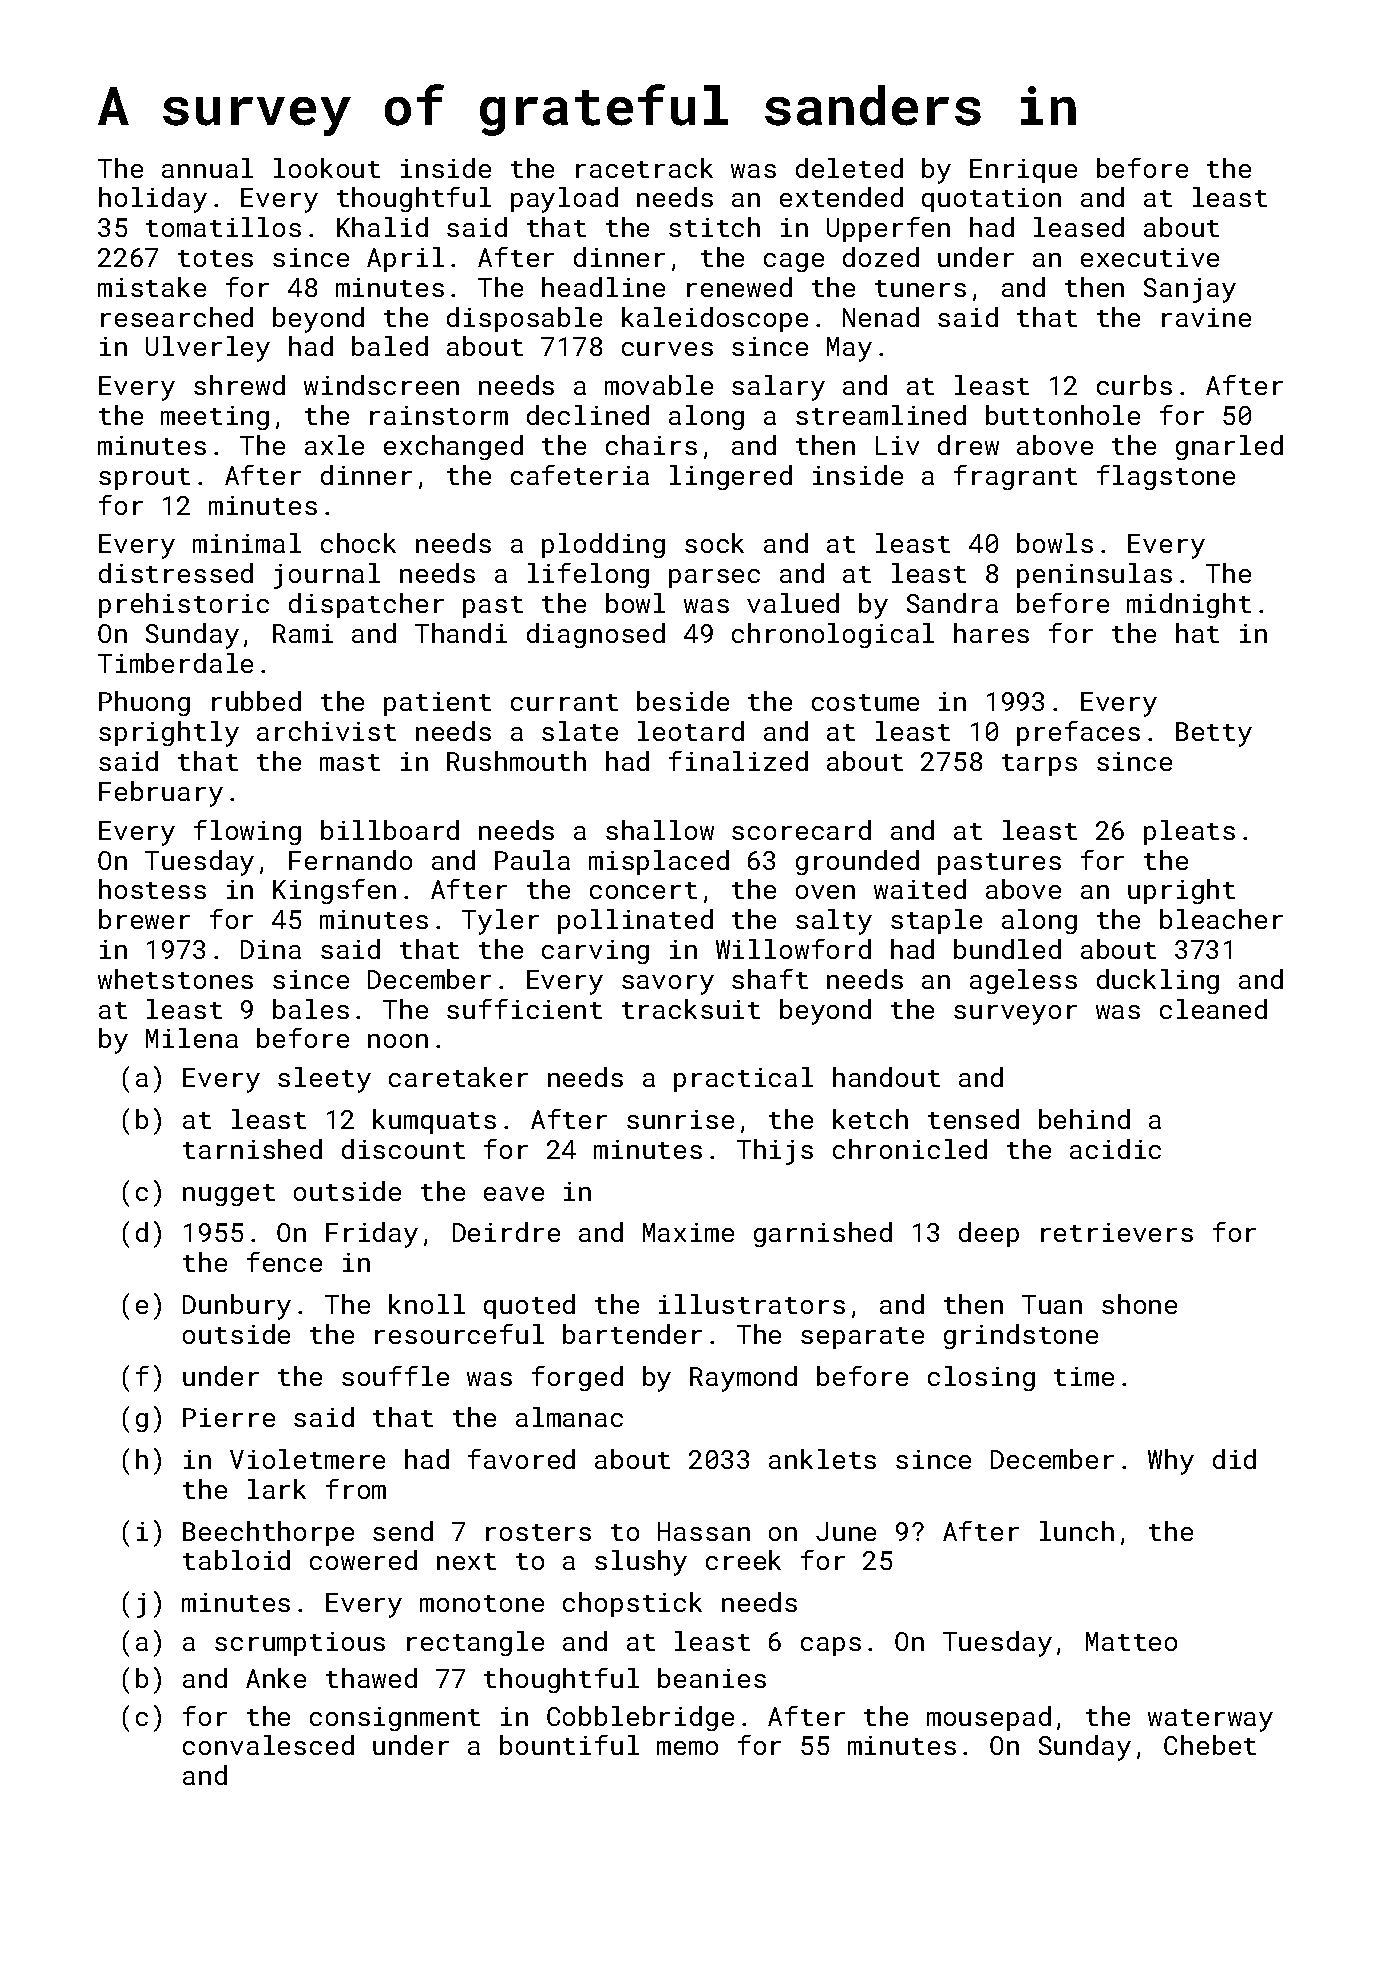  What do you see at coordinates (991, 200) in the page?
I see `quotation` at bounding box center [991, 200].
